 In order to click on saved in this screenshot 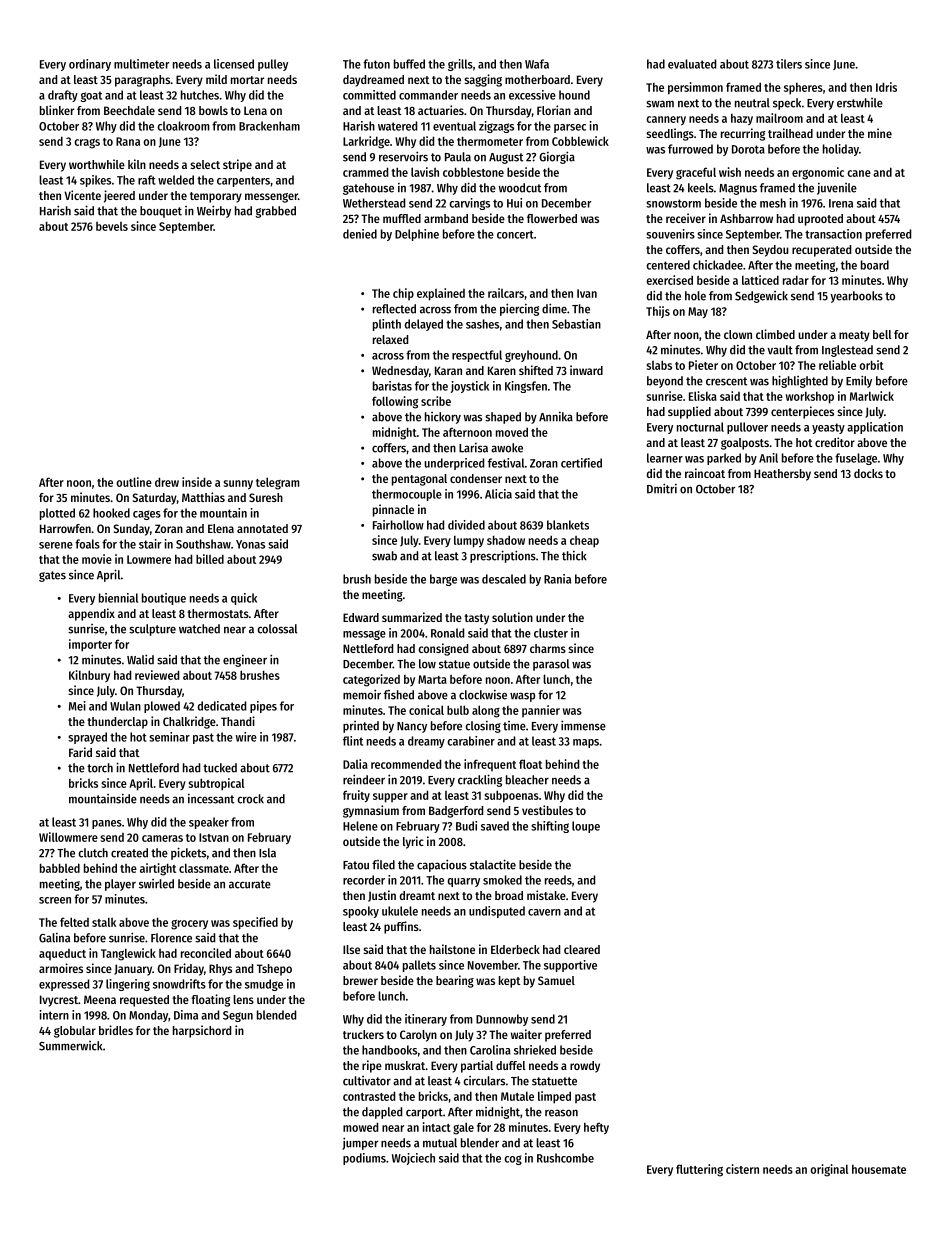, I will do `click(495, 826)`.
